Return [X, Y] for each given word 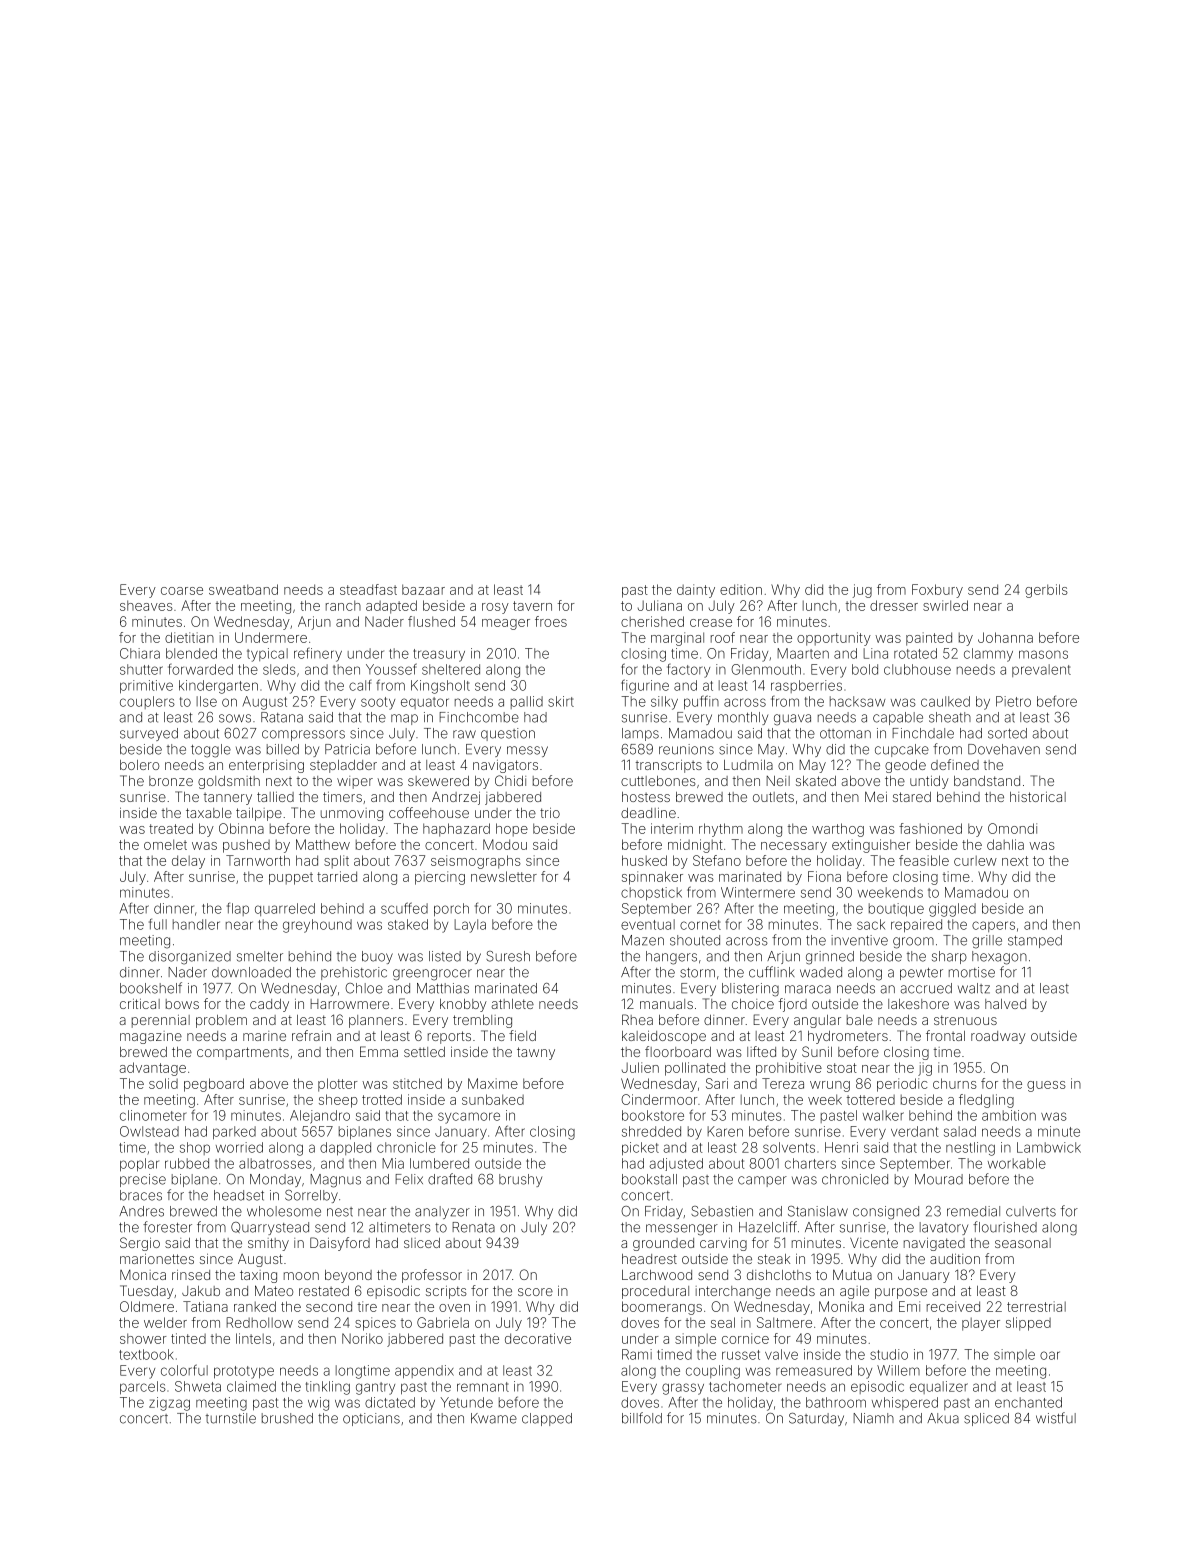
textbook [146, 1354]
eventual [648, 924]
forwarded [200, 669]
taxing [258, 1276]
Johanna [1005, 637]
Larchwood [657, 1275]
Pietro [1013, 701]
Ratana [282, 717]
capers [993, 926]
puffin [701, 702]
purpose [901, 1293]
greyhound [317, 926]
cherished [652, 621]
